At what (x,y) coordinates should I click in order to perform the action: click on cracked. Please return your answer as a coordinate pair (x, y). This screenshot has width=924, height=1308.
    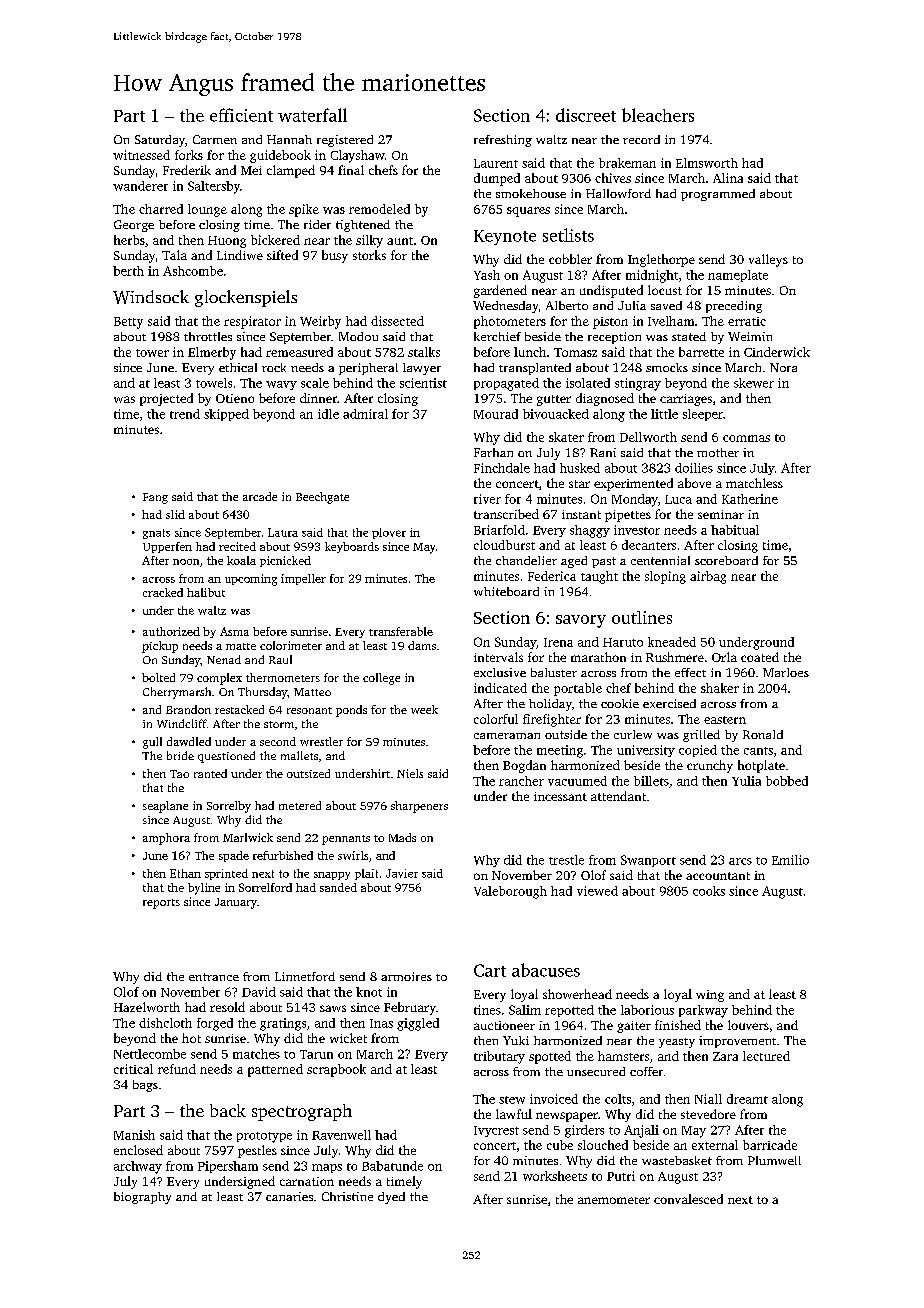
    Looking at the image, I should click on (163, 592).
